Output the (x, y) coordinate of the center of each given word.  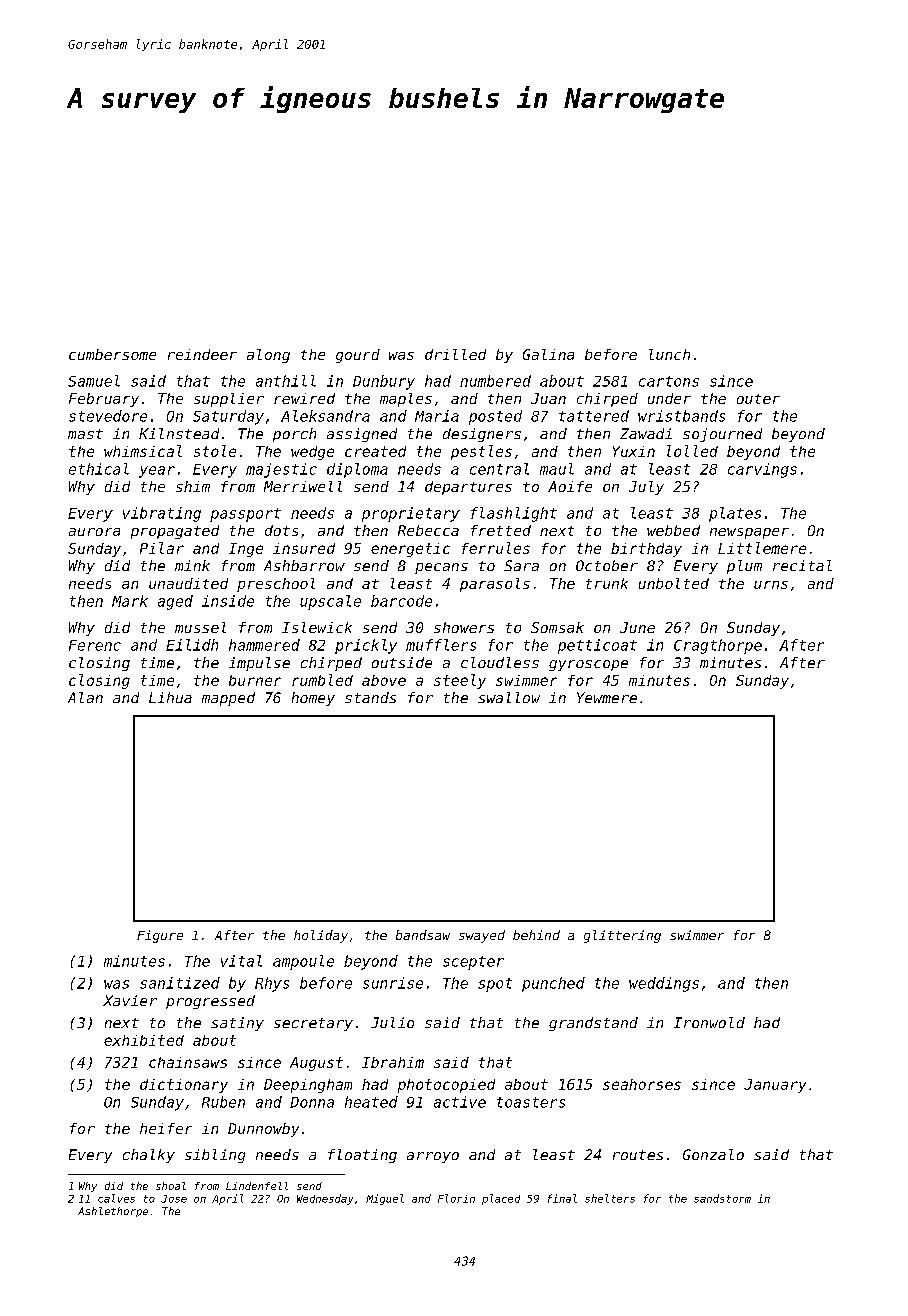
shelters (610, 1198)
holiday (321, 936)
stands (370, 697)
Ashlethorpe (113, 1212)
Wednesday (325, 1199)
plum (744, 567)
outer (758, 399)
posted (495, 417)
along (268, 356)
